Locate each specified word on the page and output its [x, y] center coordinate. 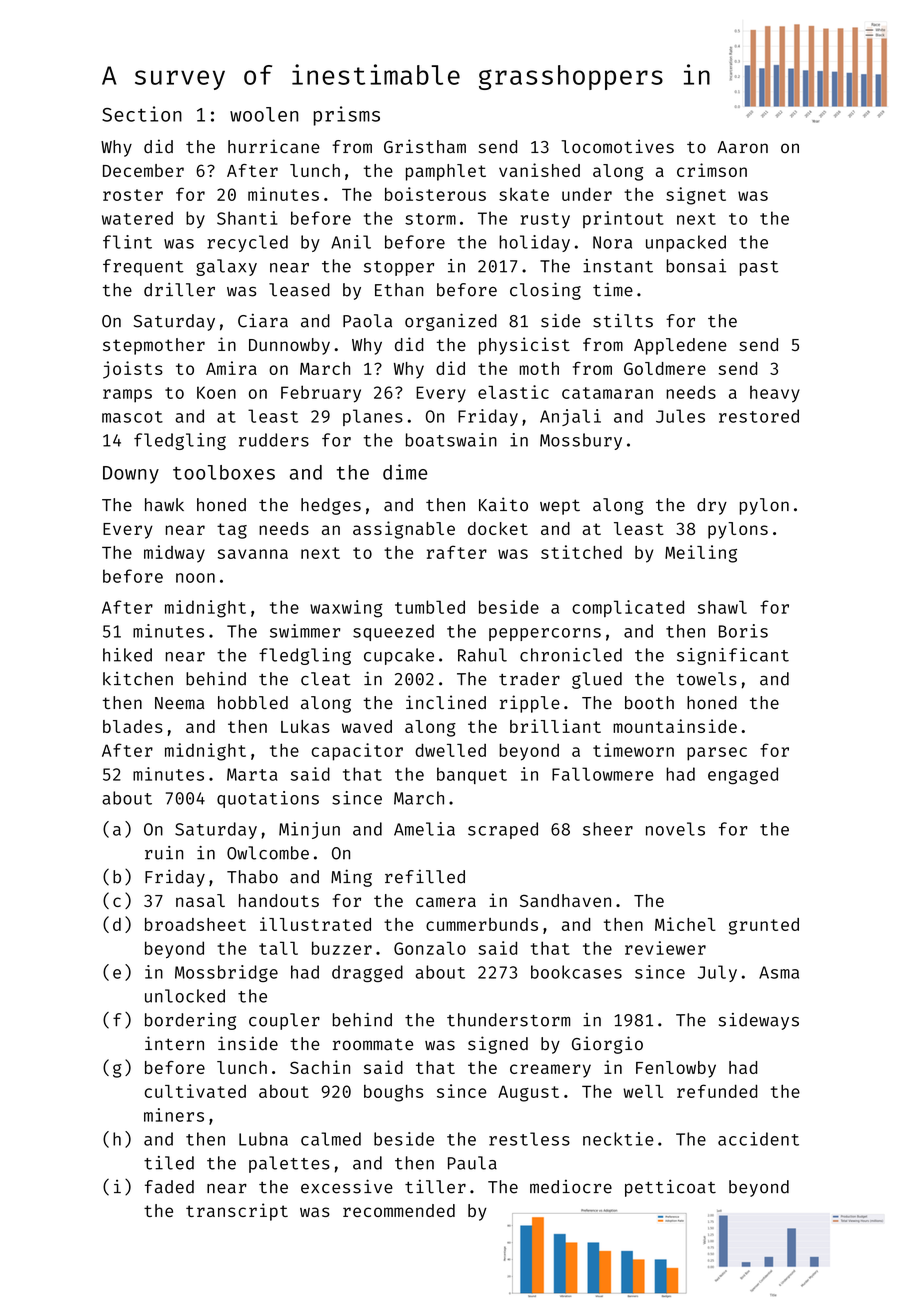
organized [451, 322]
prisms [347, 116]
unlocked [185, 996]
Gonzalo [430, 948]
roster [133, 195]
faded [169, 1187]
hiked [127, 655]
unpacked [686, 243]
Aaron [742, 147]
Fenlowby [676, 1069]
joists [133, 370]
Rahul [482, 655]
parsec [717, 754]
